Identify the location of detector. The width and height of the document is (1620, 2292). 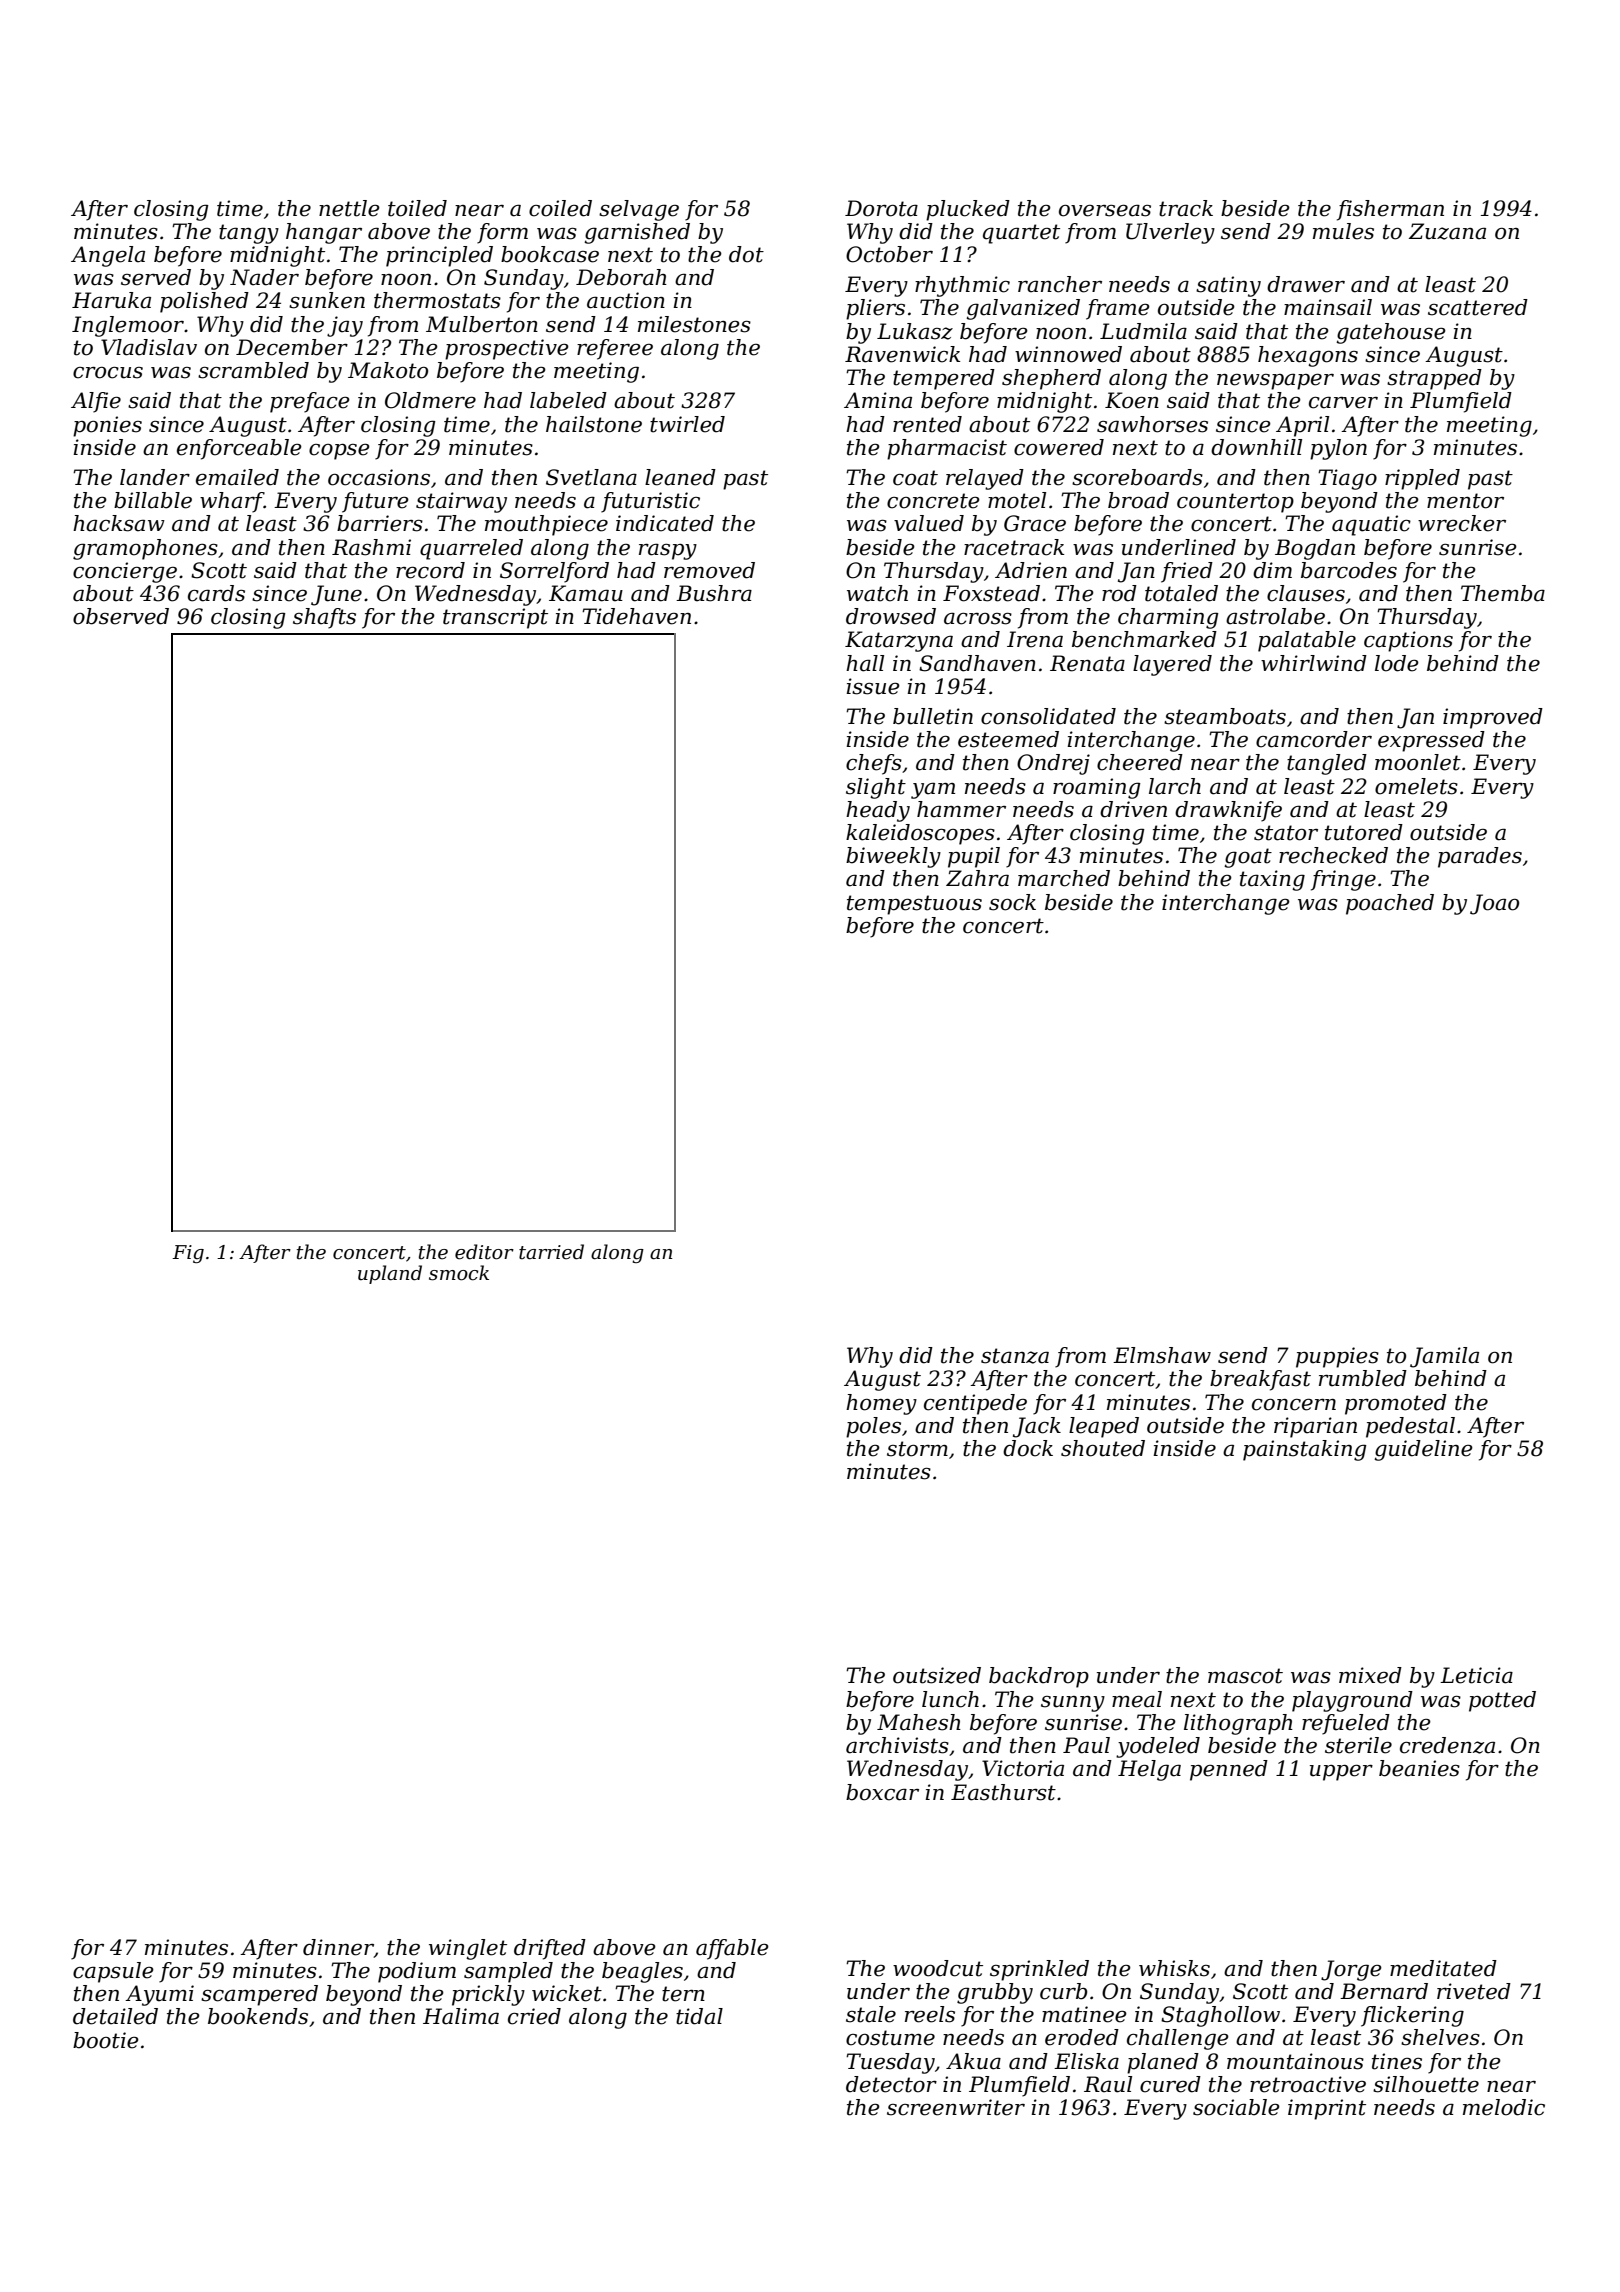
(891, 2084).
